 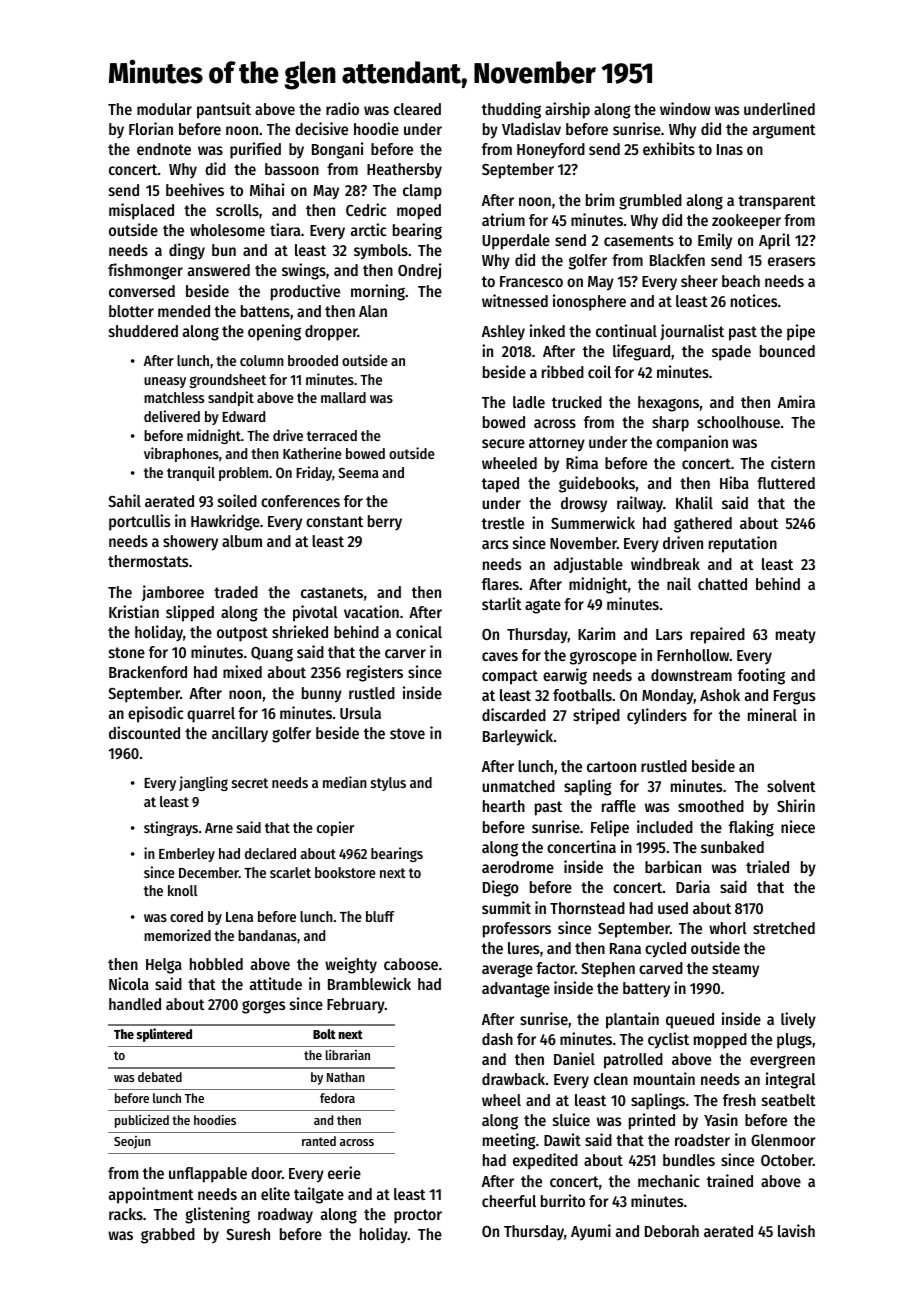 I want to click on stove, so click(x=407, y=733).
